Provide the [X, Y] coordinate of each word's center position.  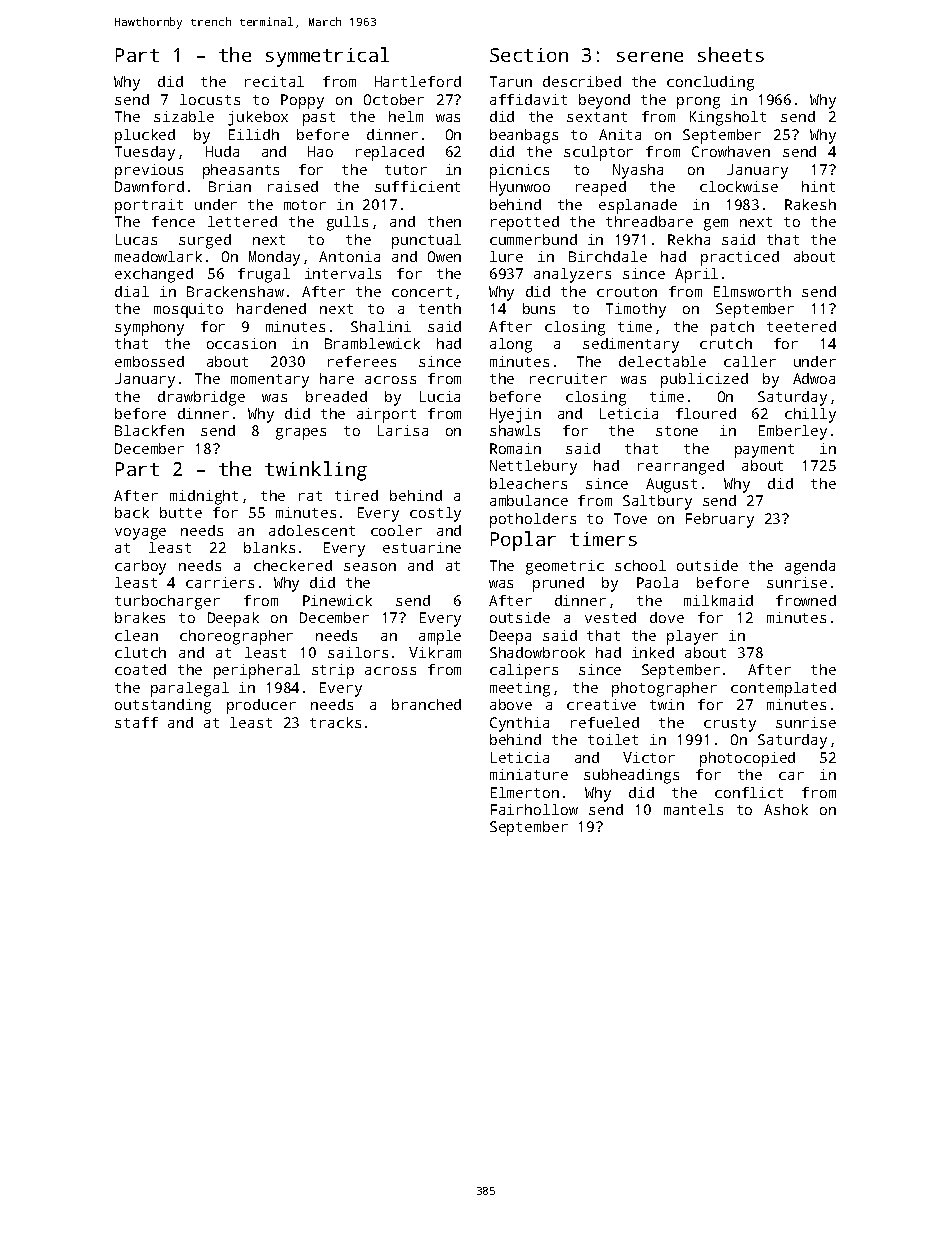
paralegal [190, 689]
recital [274, 81]
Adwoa [814, 378]
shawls [515, 430]
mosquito [188, 310]
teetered [801, 326]
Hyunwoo [520, 188]
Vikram [435, 652]
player [692, 637]
